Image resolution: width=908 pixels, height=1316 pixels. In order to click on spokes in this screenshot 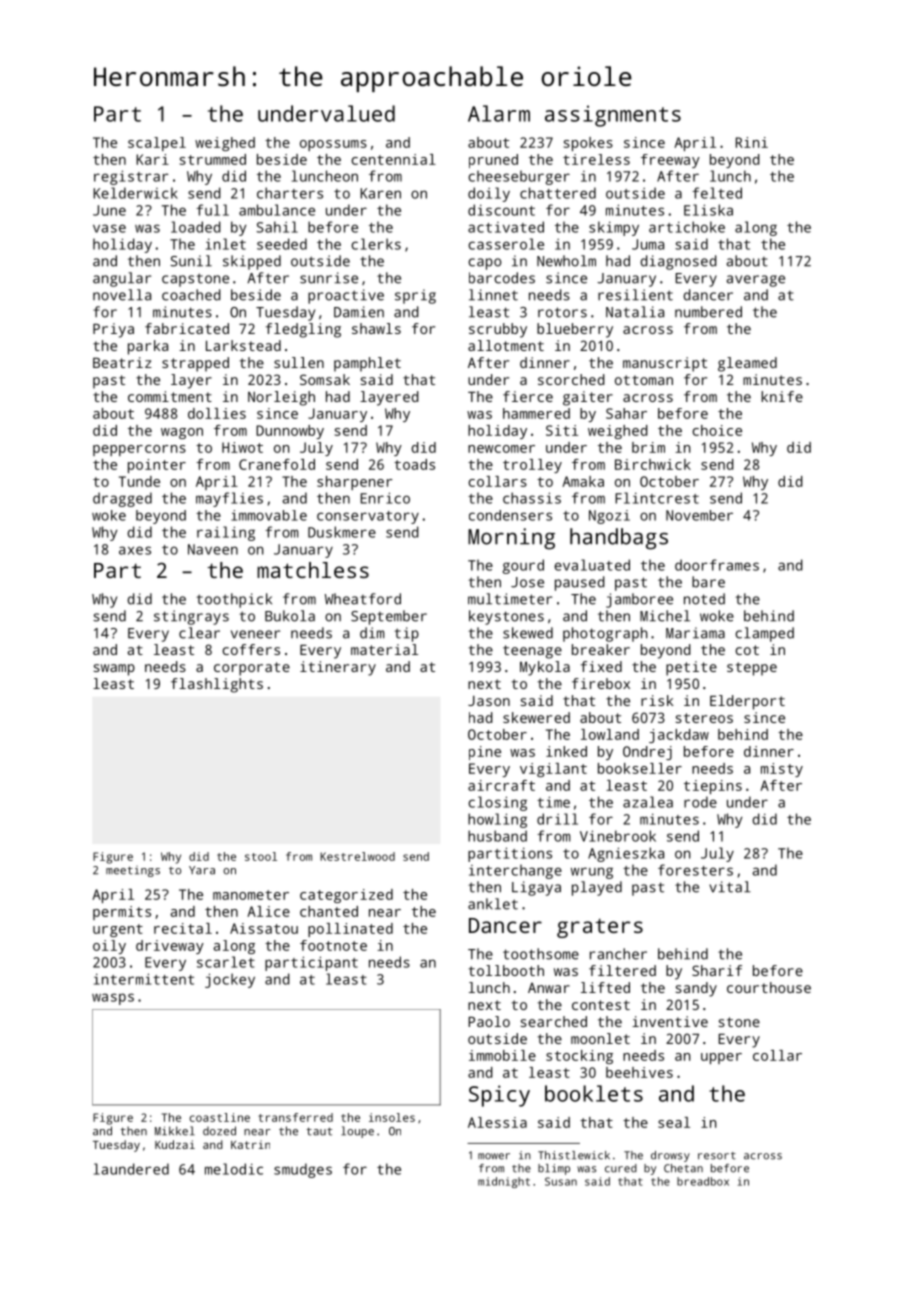, I will do `click(588, 144)`.
